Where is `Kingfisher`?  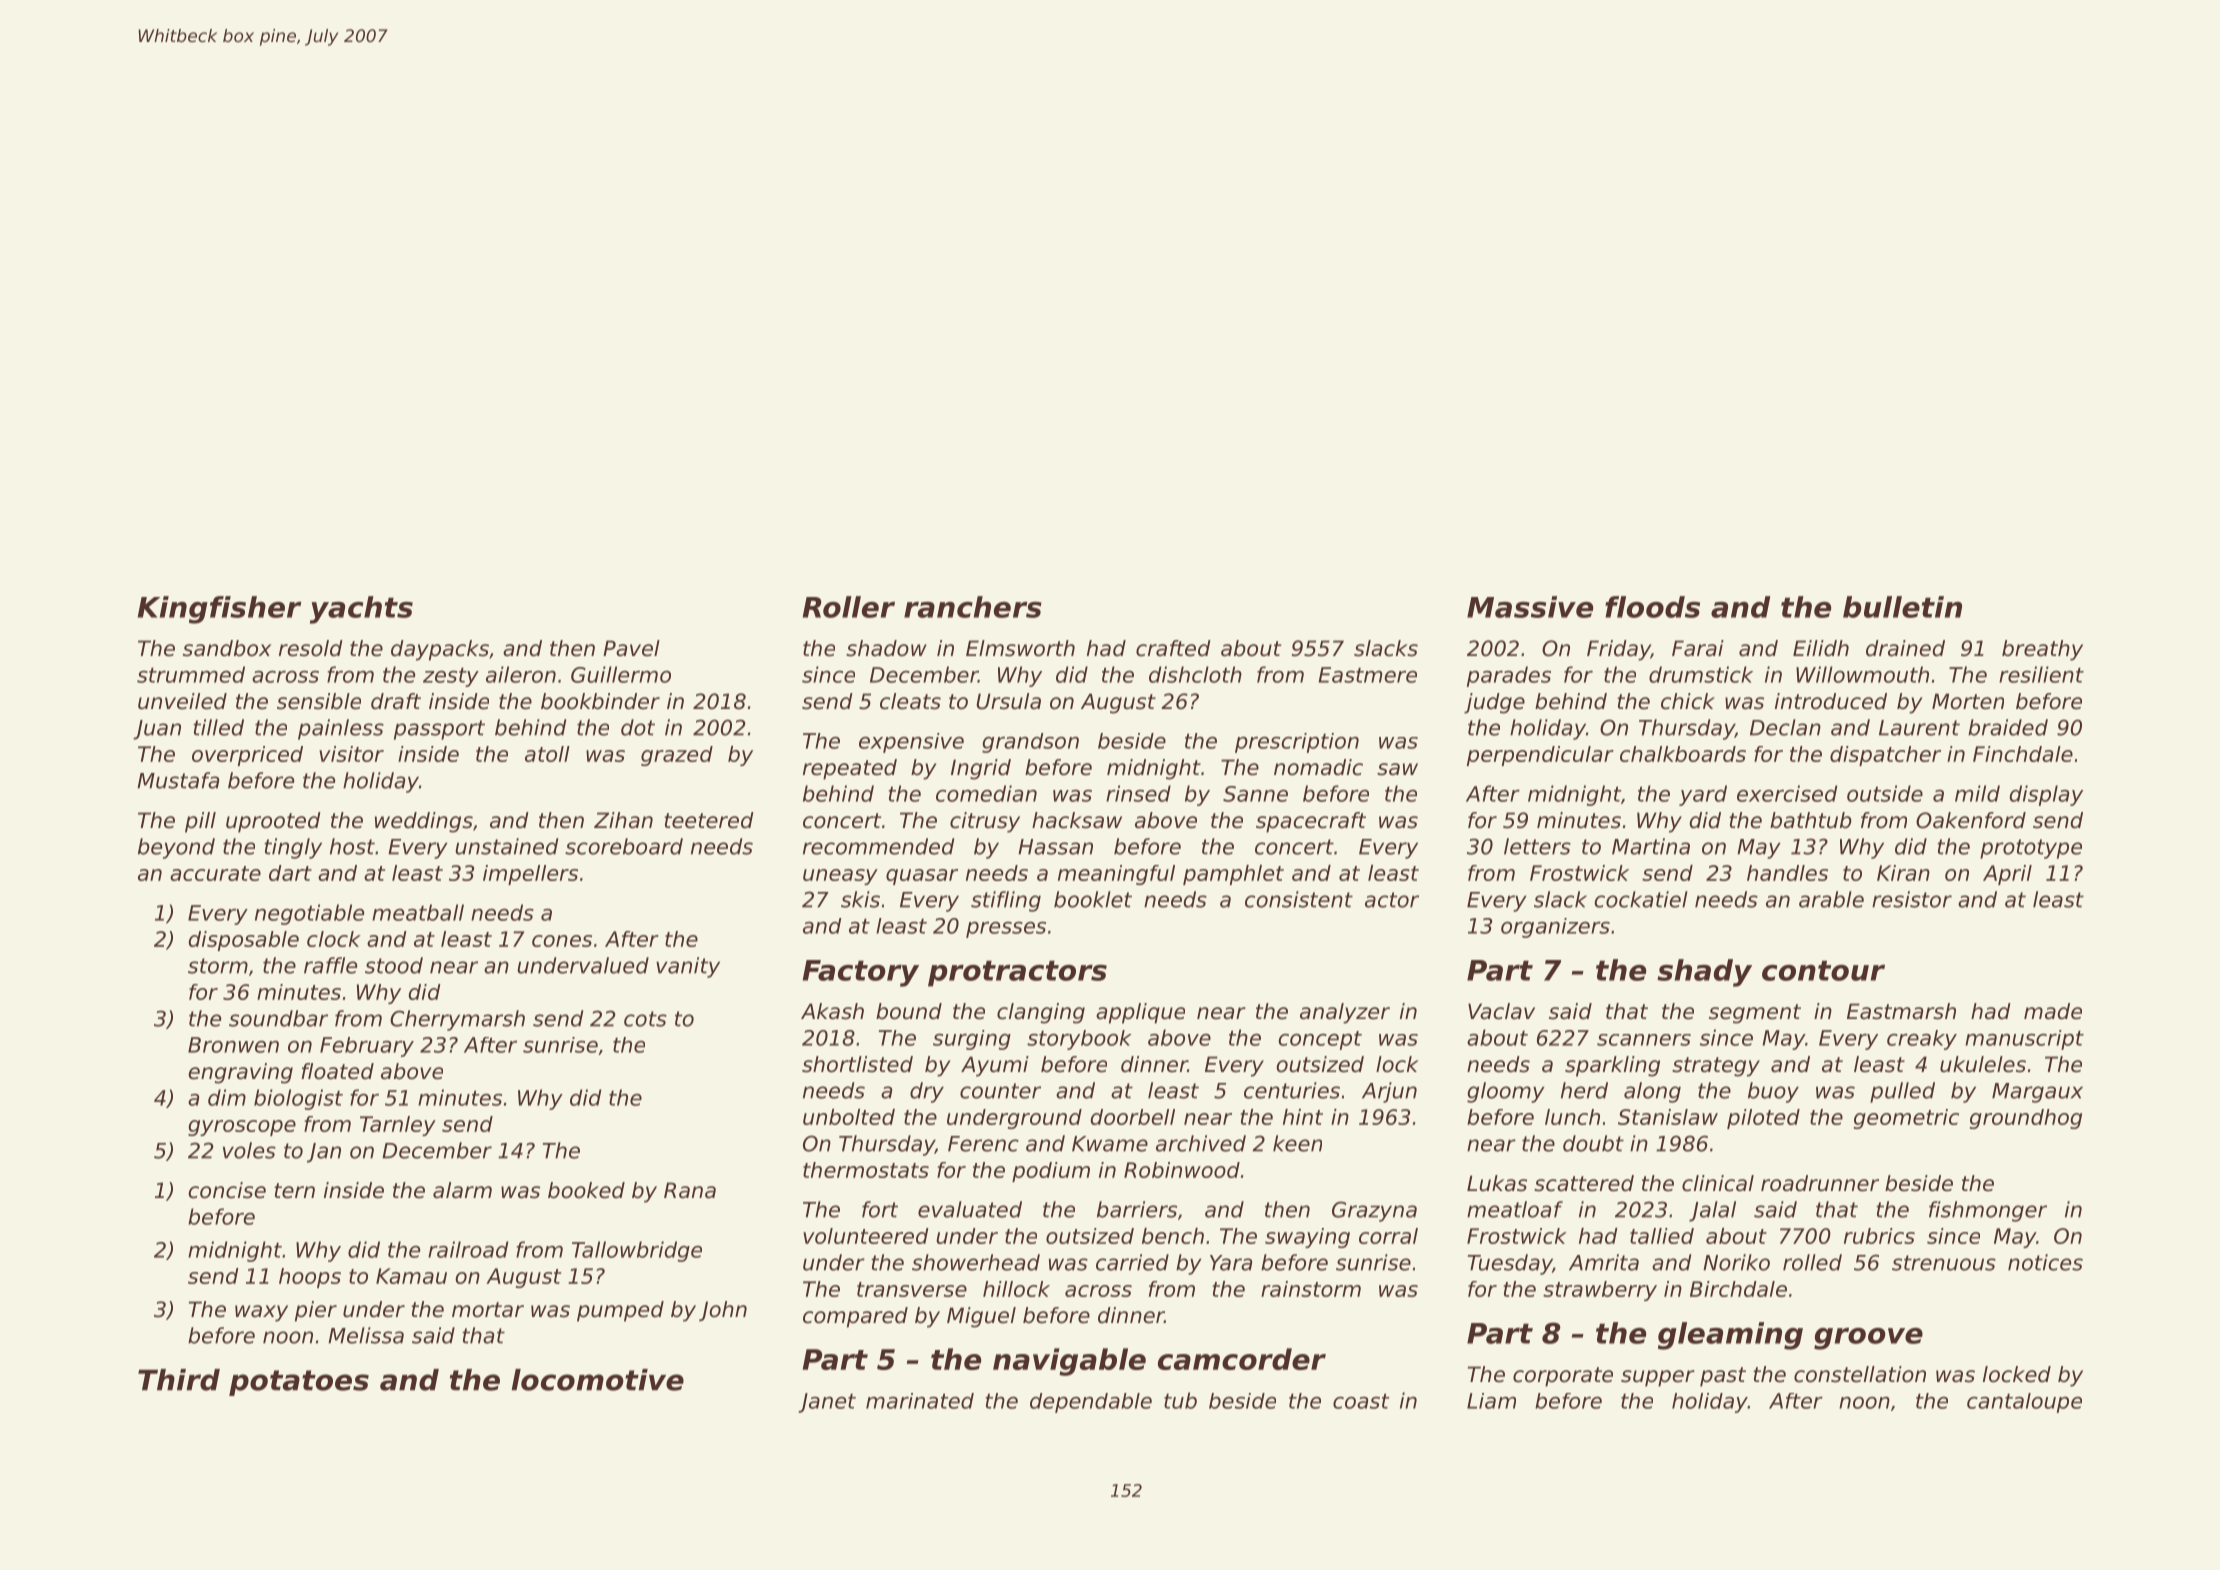
Kingfisher is located at coordinates (219, 610).
